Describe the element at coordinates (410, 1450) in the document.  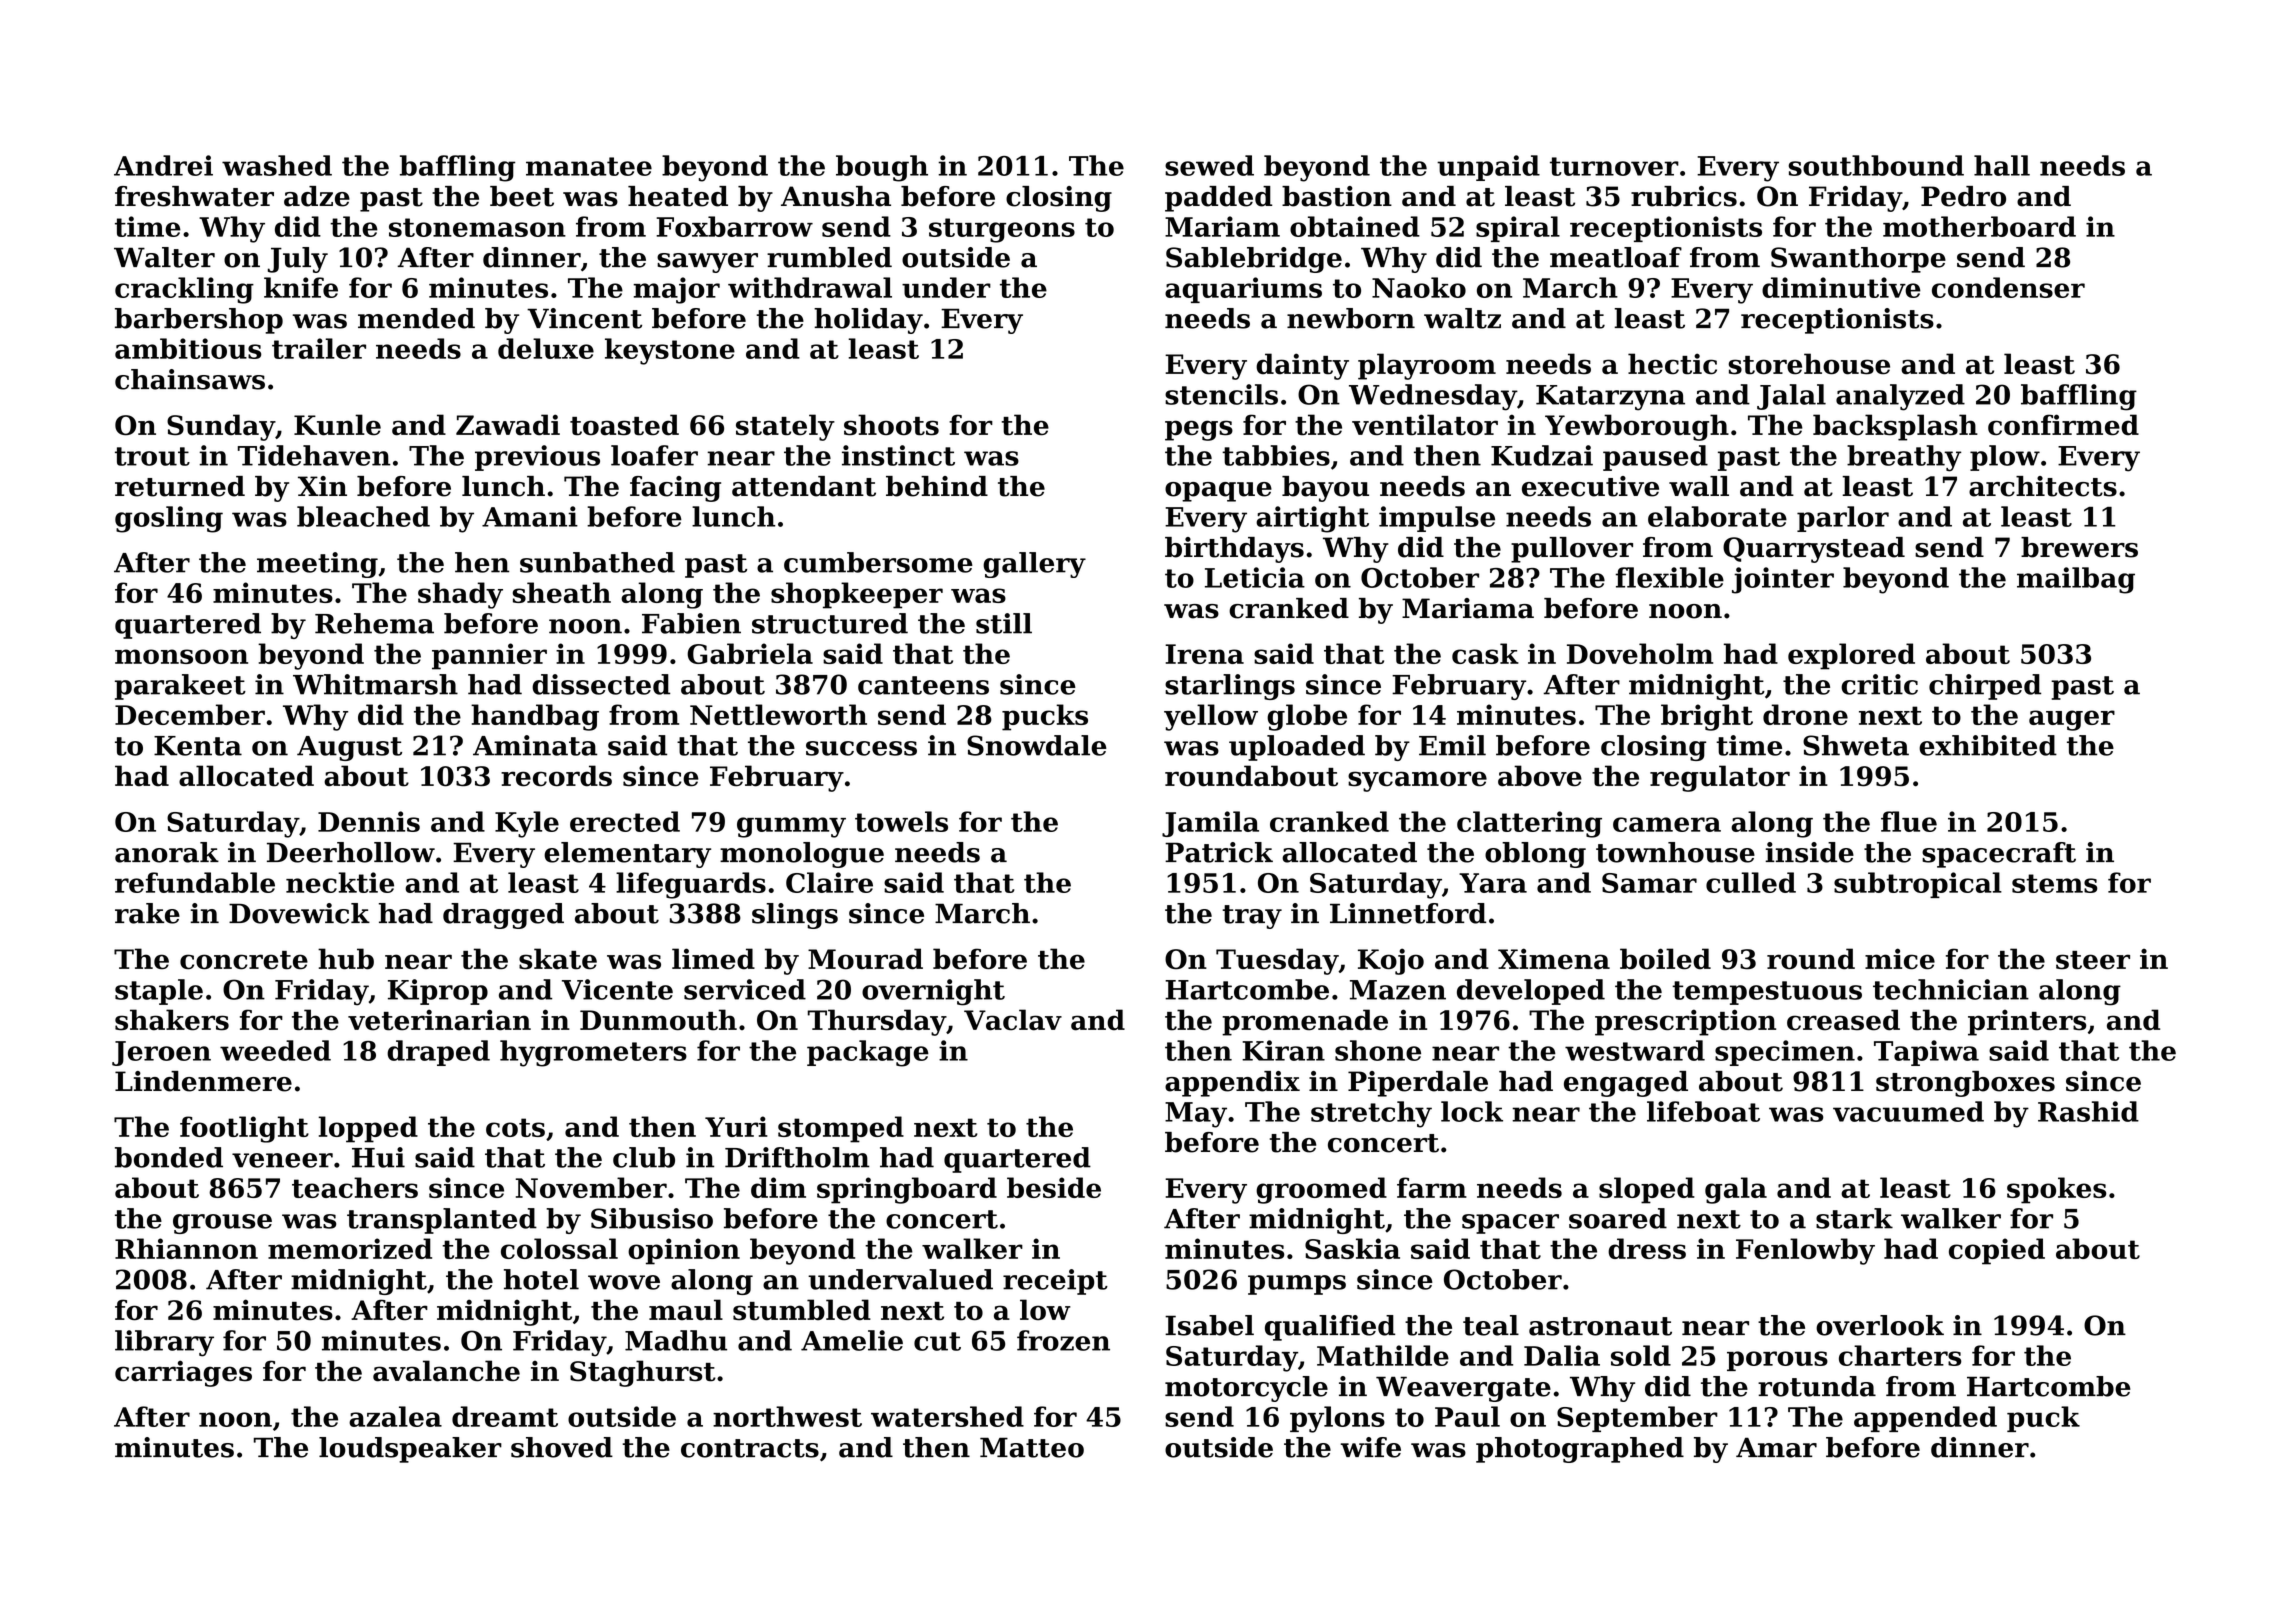
I see `loudspeaker` at that location.
